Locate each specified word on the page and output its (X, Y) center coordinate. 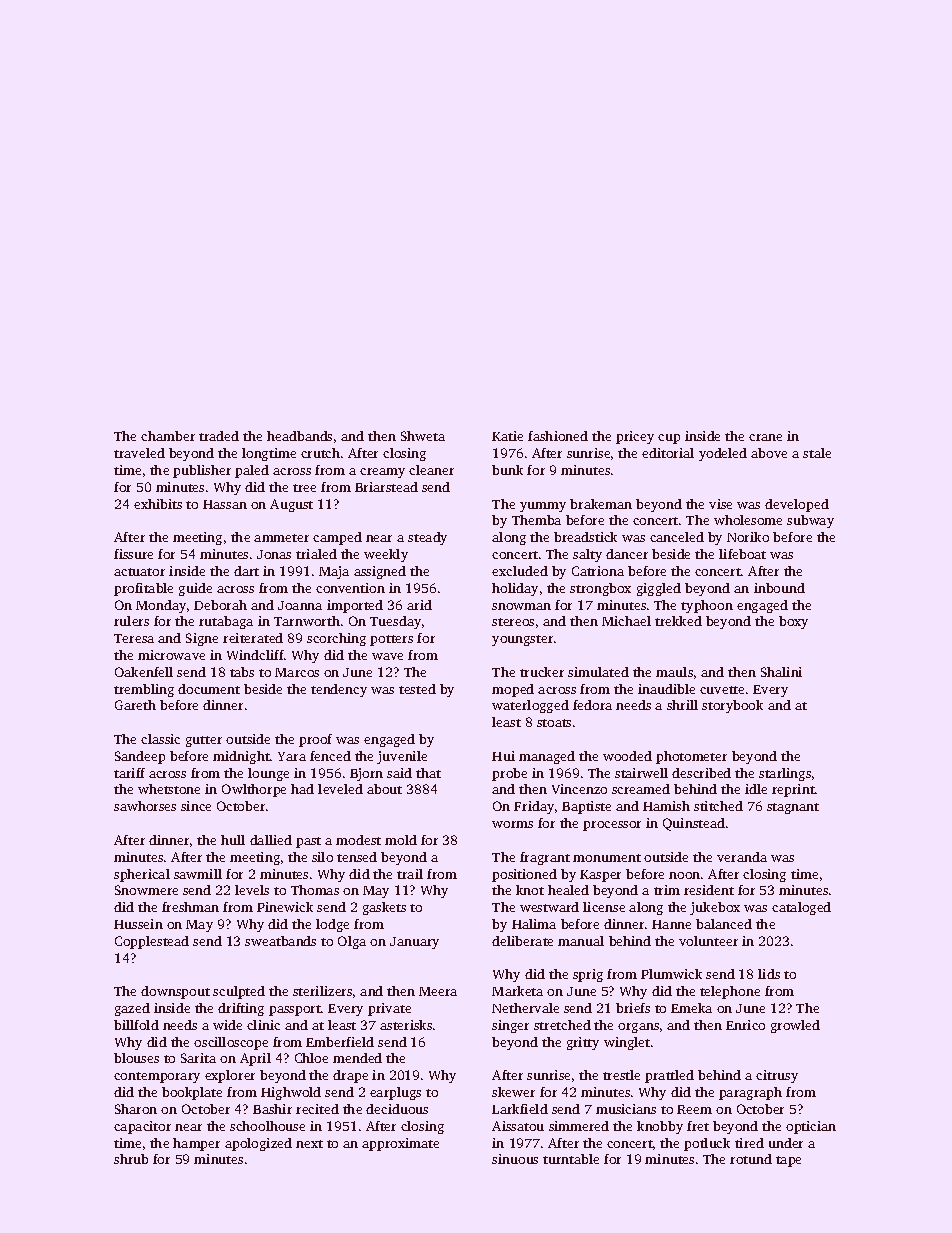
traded (219, 436)
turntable (571, 1159)
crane (765, 437)
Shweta (423, 436)
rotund (751, 1159)
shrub (131, 1159)
